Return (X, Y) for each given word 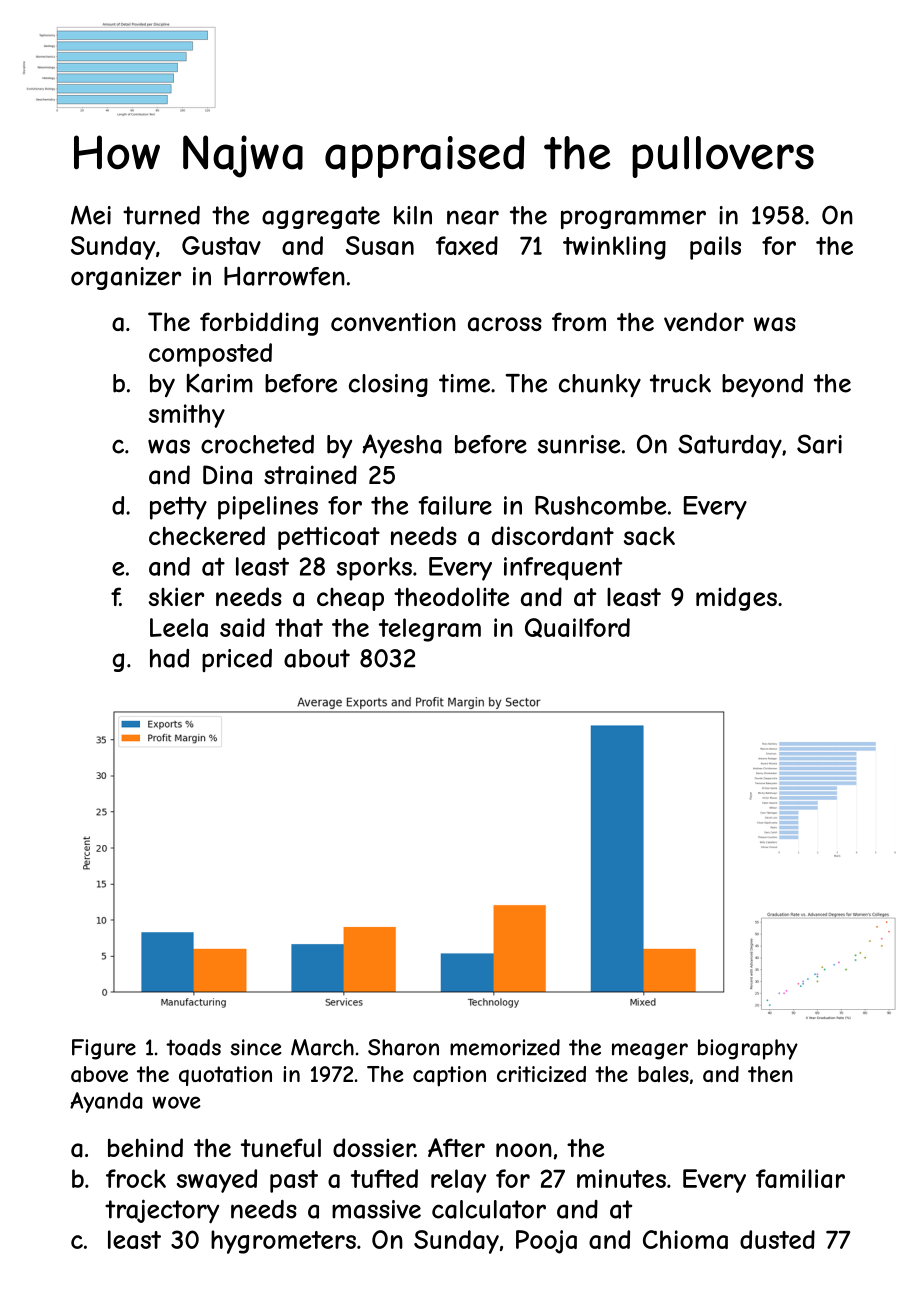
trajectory (162, 1211)
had (169, 658)
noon (524, 1150)
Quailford (577, 628)
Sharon (403, 1047)
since (255, 1047)
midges (736, 599)
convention (393, 321)
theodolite (451, 596)
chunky (600, 385)
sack (649, 536)
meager (650, 1051)
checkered (207, 535)
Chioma (685, 1239)
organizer (126, 278)
